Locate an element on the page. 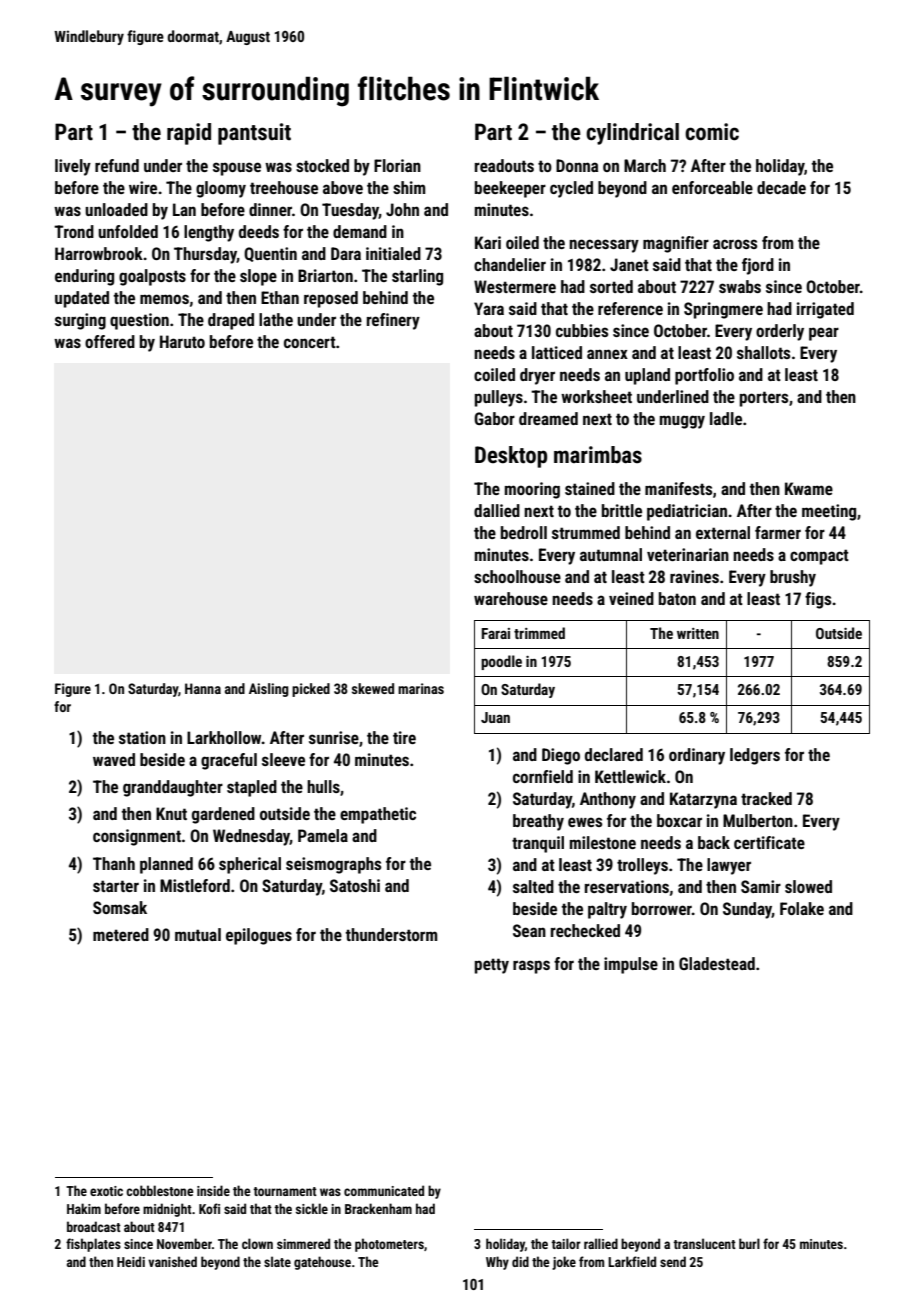 Image resolution: width=924 pixels, height=1314 pixels. Haruto is located at coordinates (182, 341).
